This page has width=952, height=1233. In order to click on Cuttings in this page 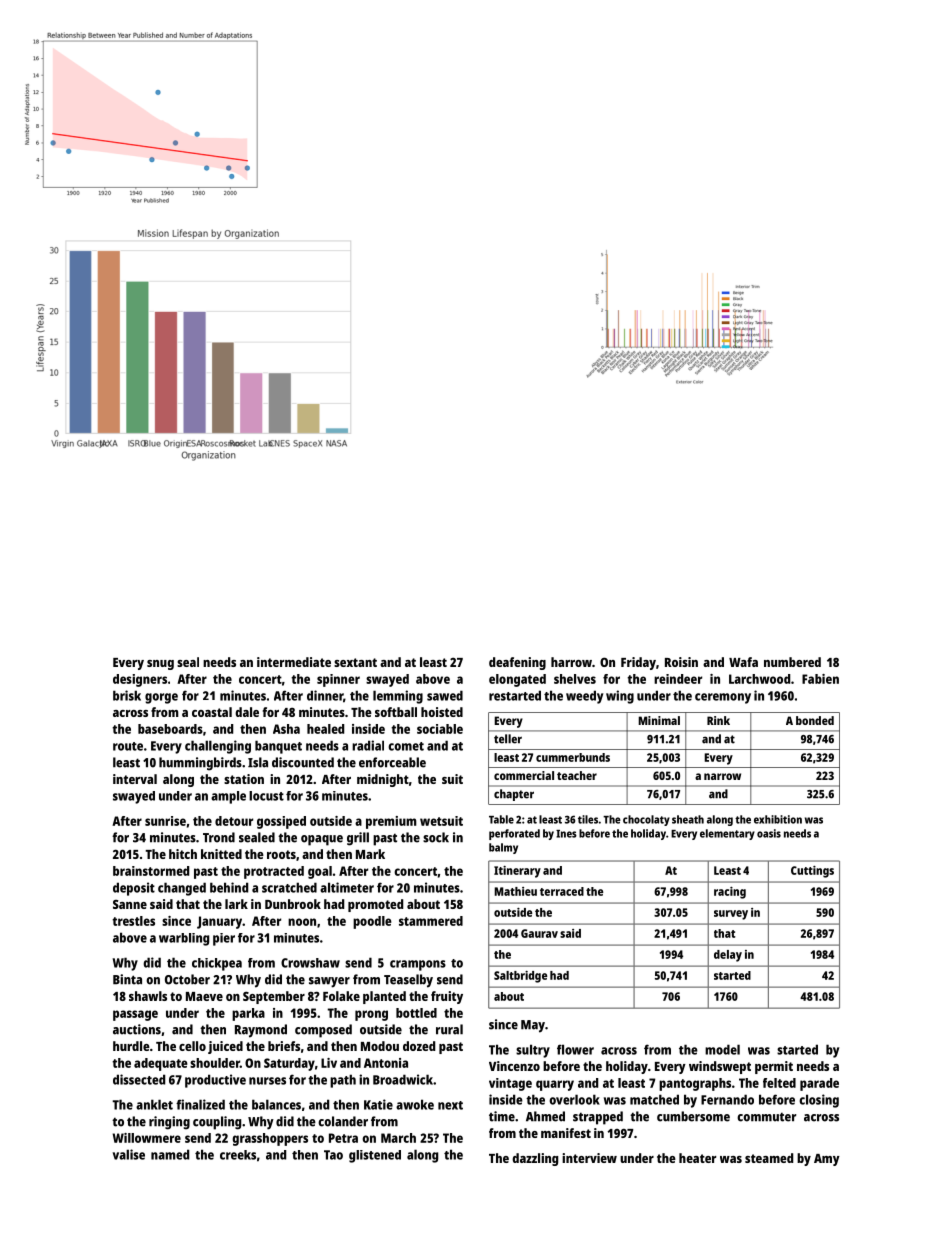, I will do `click(812, 872)`.
